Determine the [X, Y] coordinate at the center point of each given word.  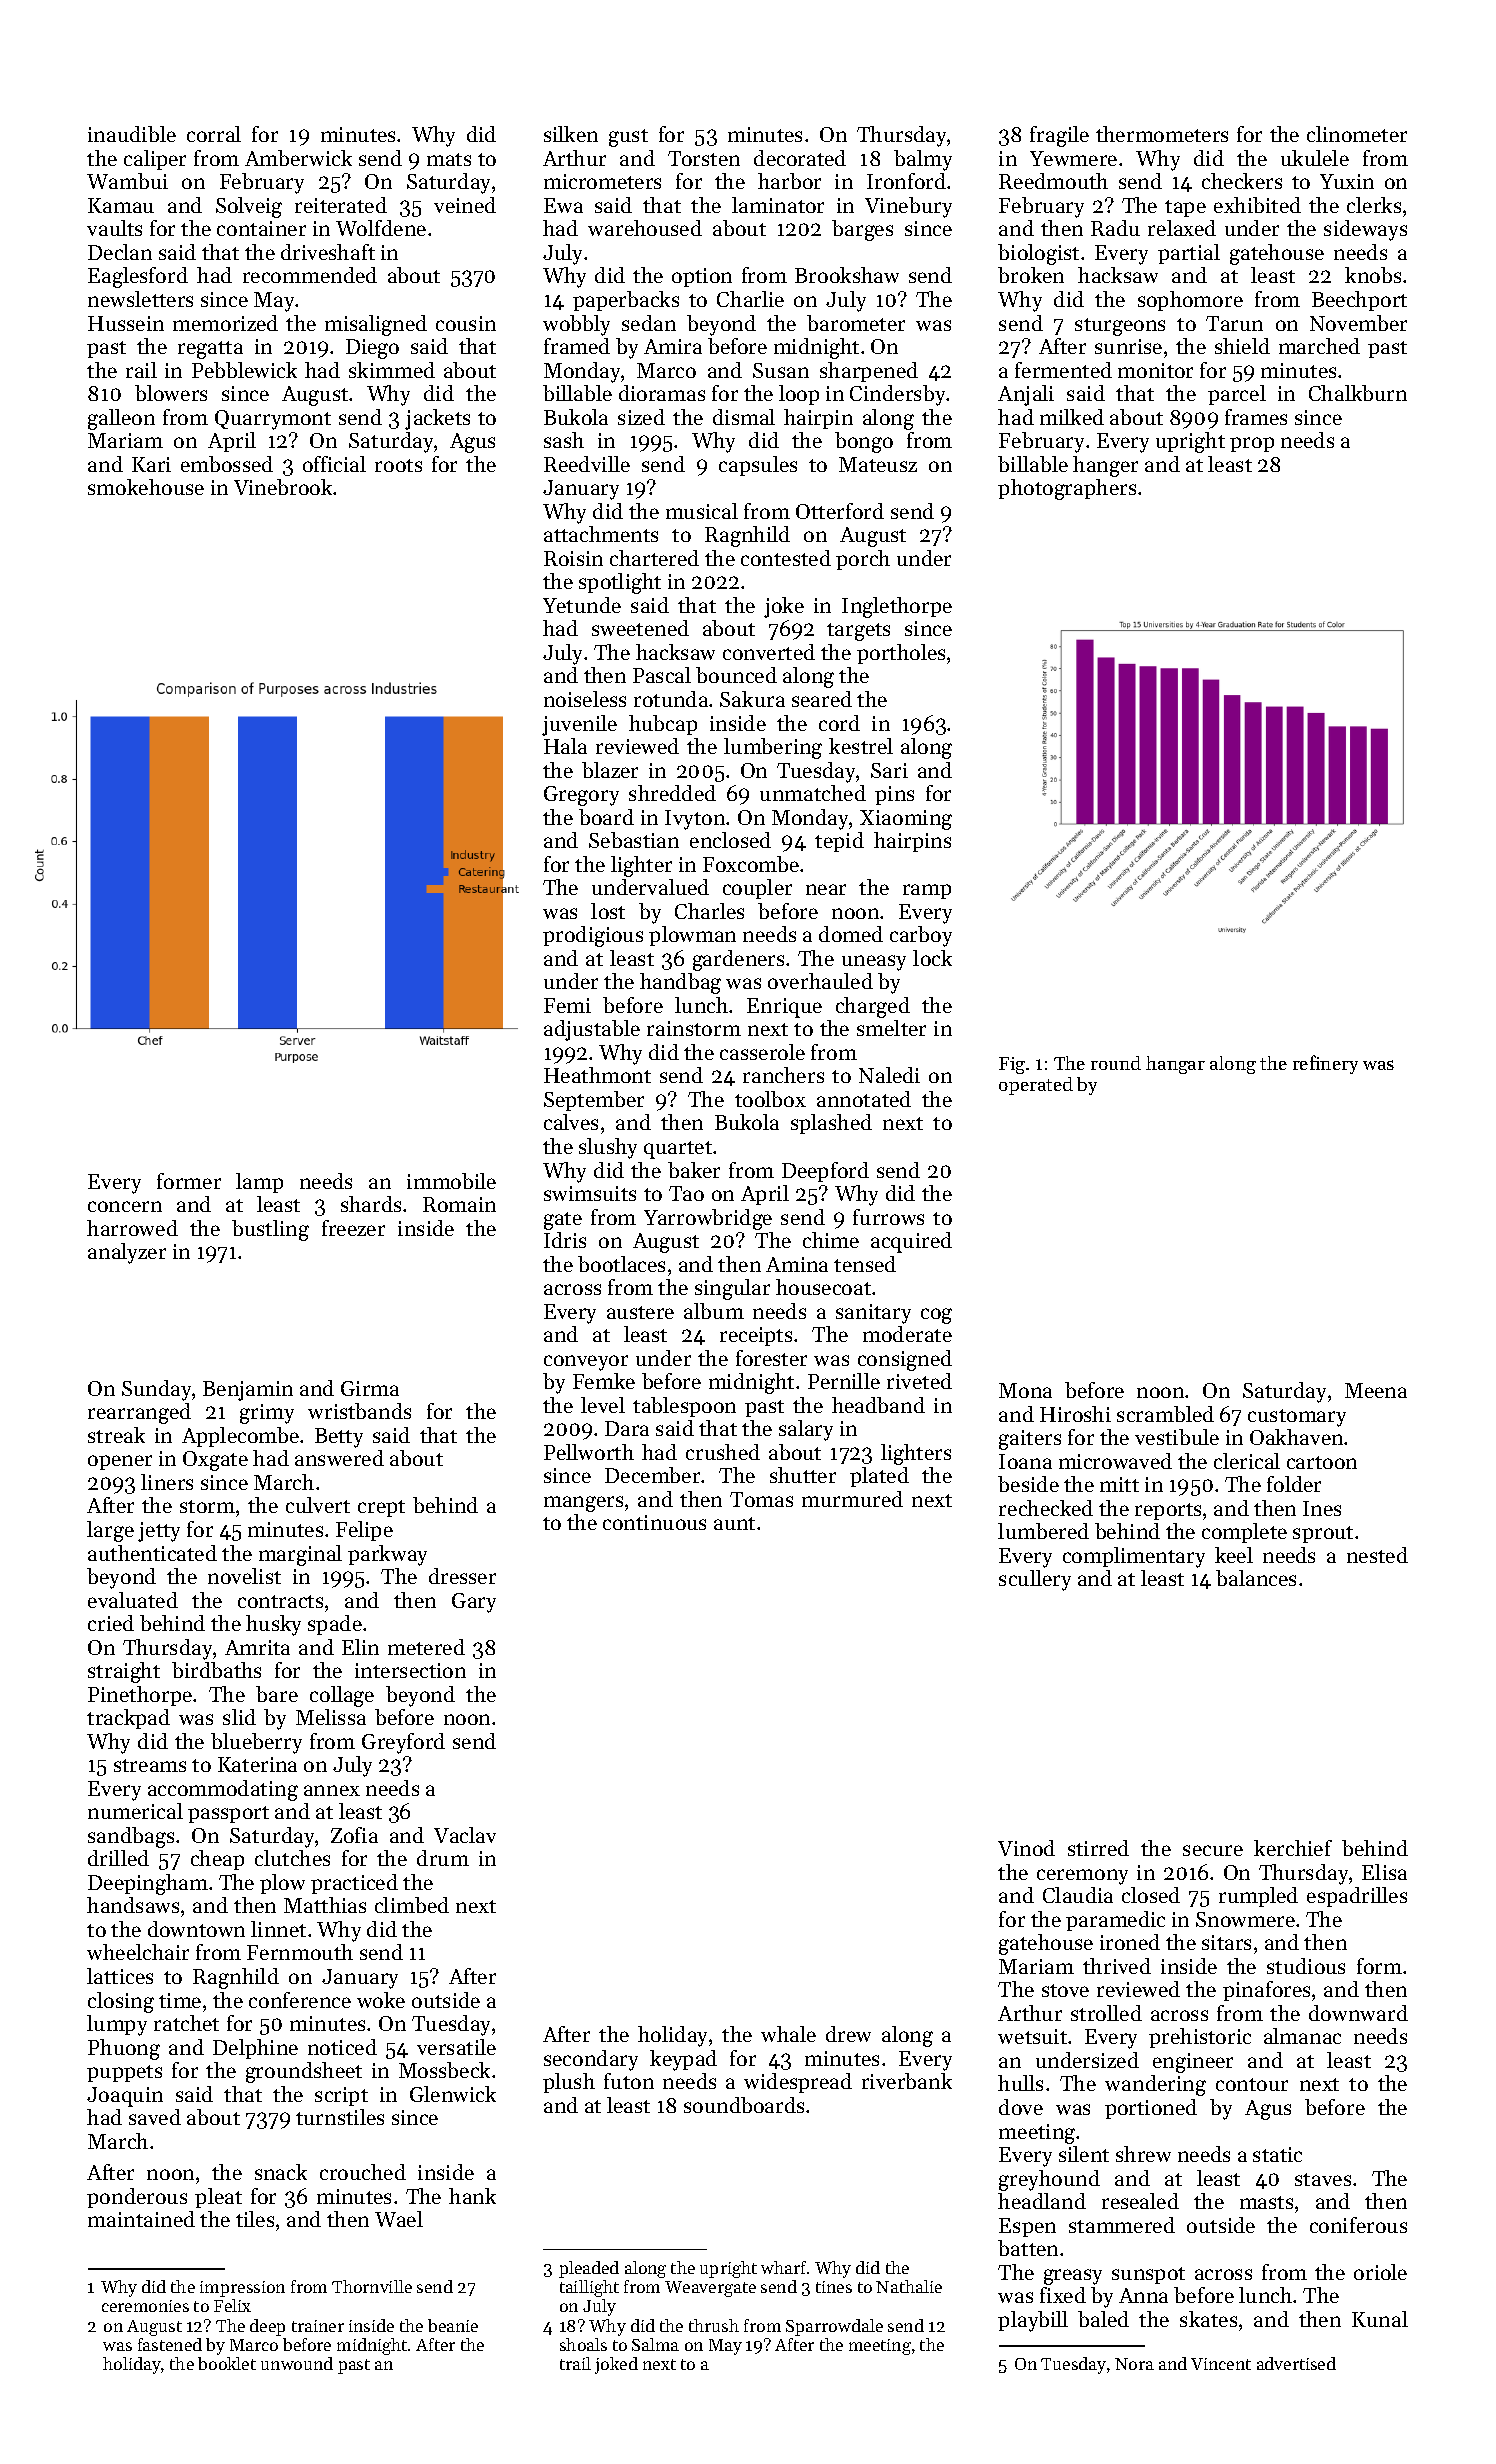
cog [936, 1316]
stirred [1098, 1848]
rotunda [672, 699]
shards [371, 1204]
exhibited [1257, 205]
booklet [227, 2363]
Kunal [1380, 2319]
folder [1294, 1484]
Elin [360, 1647]
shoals [583, 2344]
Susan [781, 370]
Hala [565, 746]
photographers [1067, 489]
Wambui [127, 181]
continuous [654, 1522]
